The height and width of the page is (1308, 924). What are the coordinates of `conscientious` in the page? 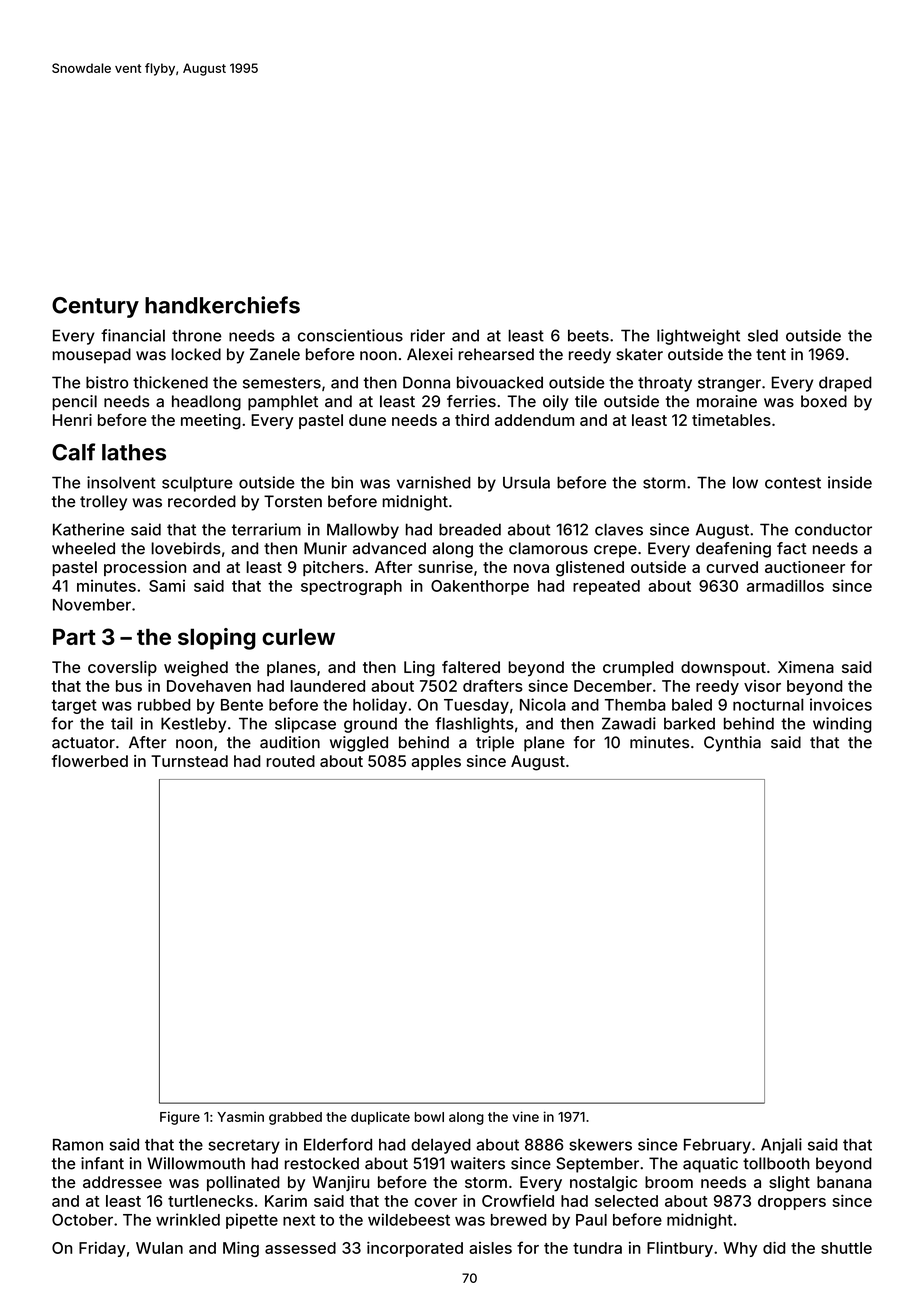 It's located at (350, 335).
